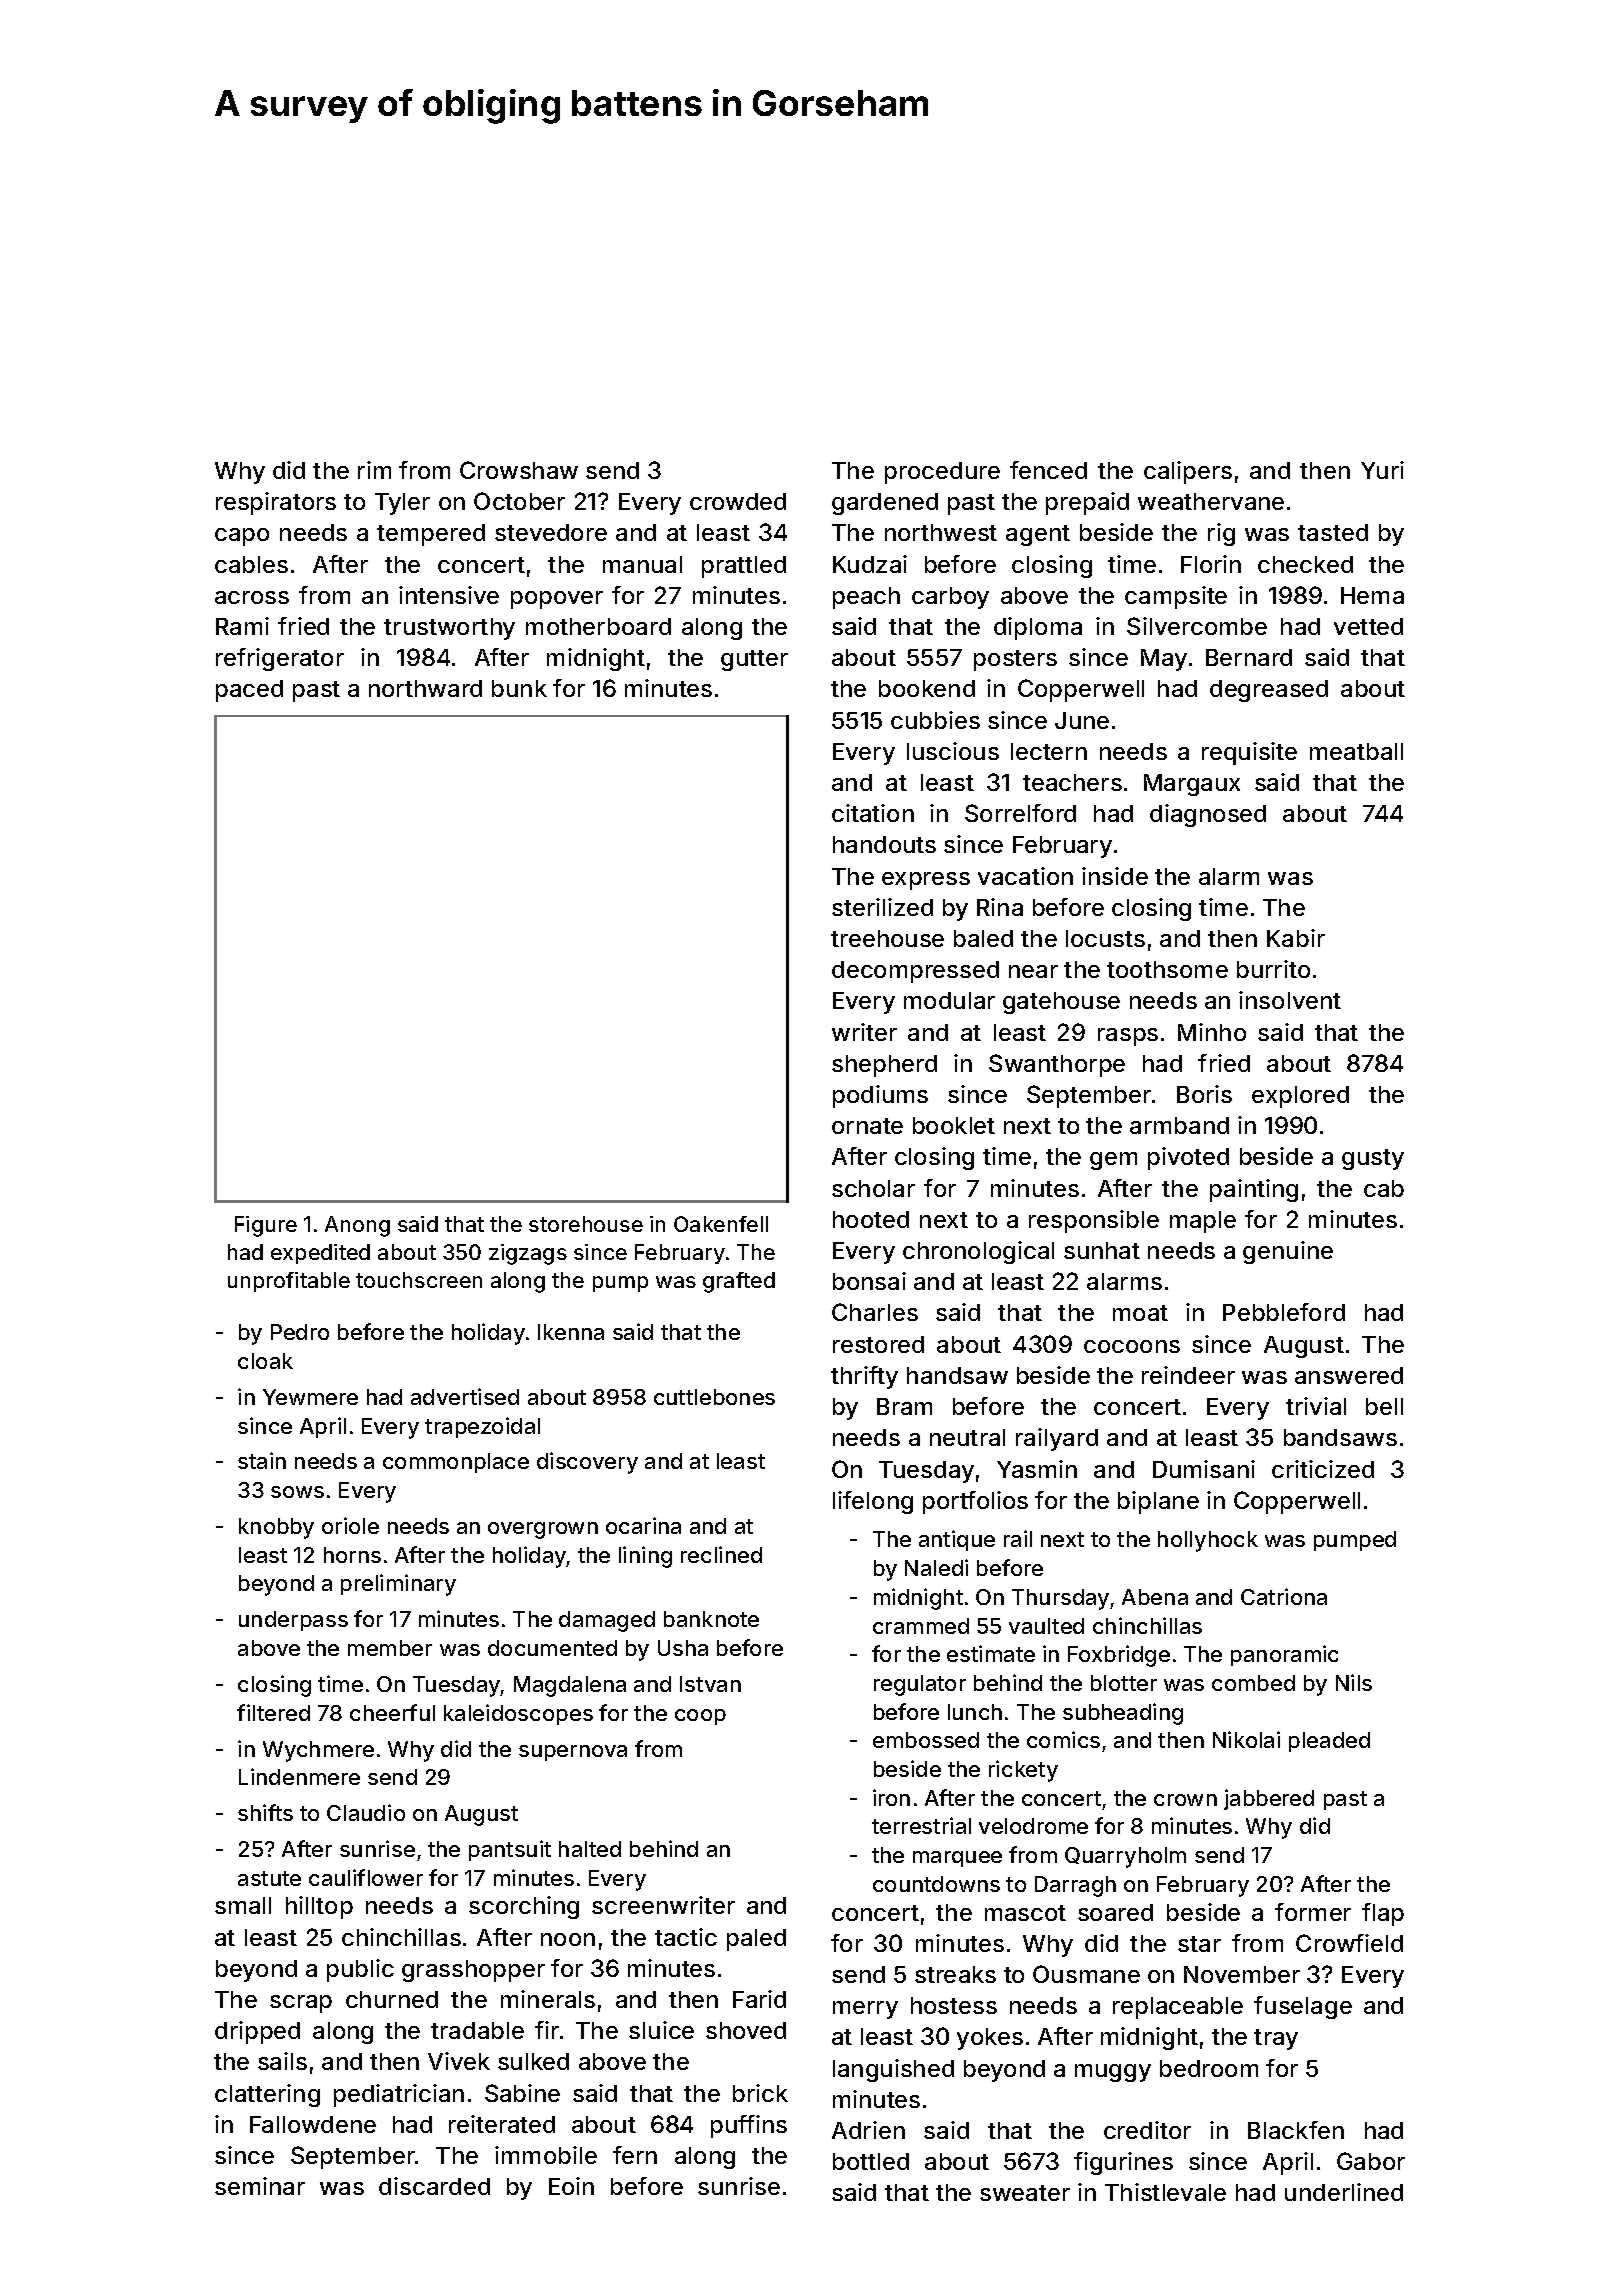 The image size is (1620, 2292). What do you see at coordinates (266, 1226) in the screenshot?
I see `Figure` at bounding box center [266, 1226].
